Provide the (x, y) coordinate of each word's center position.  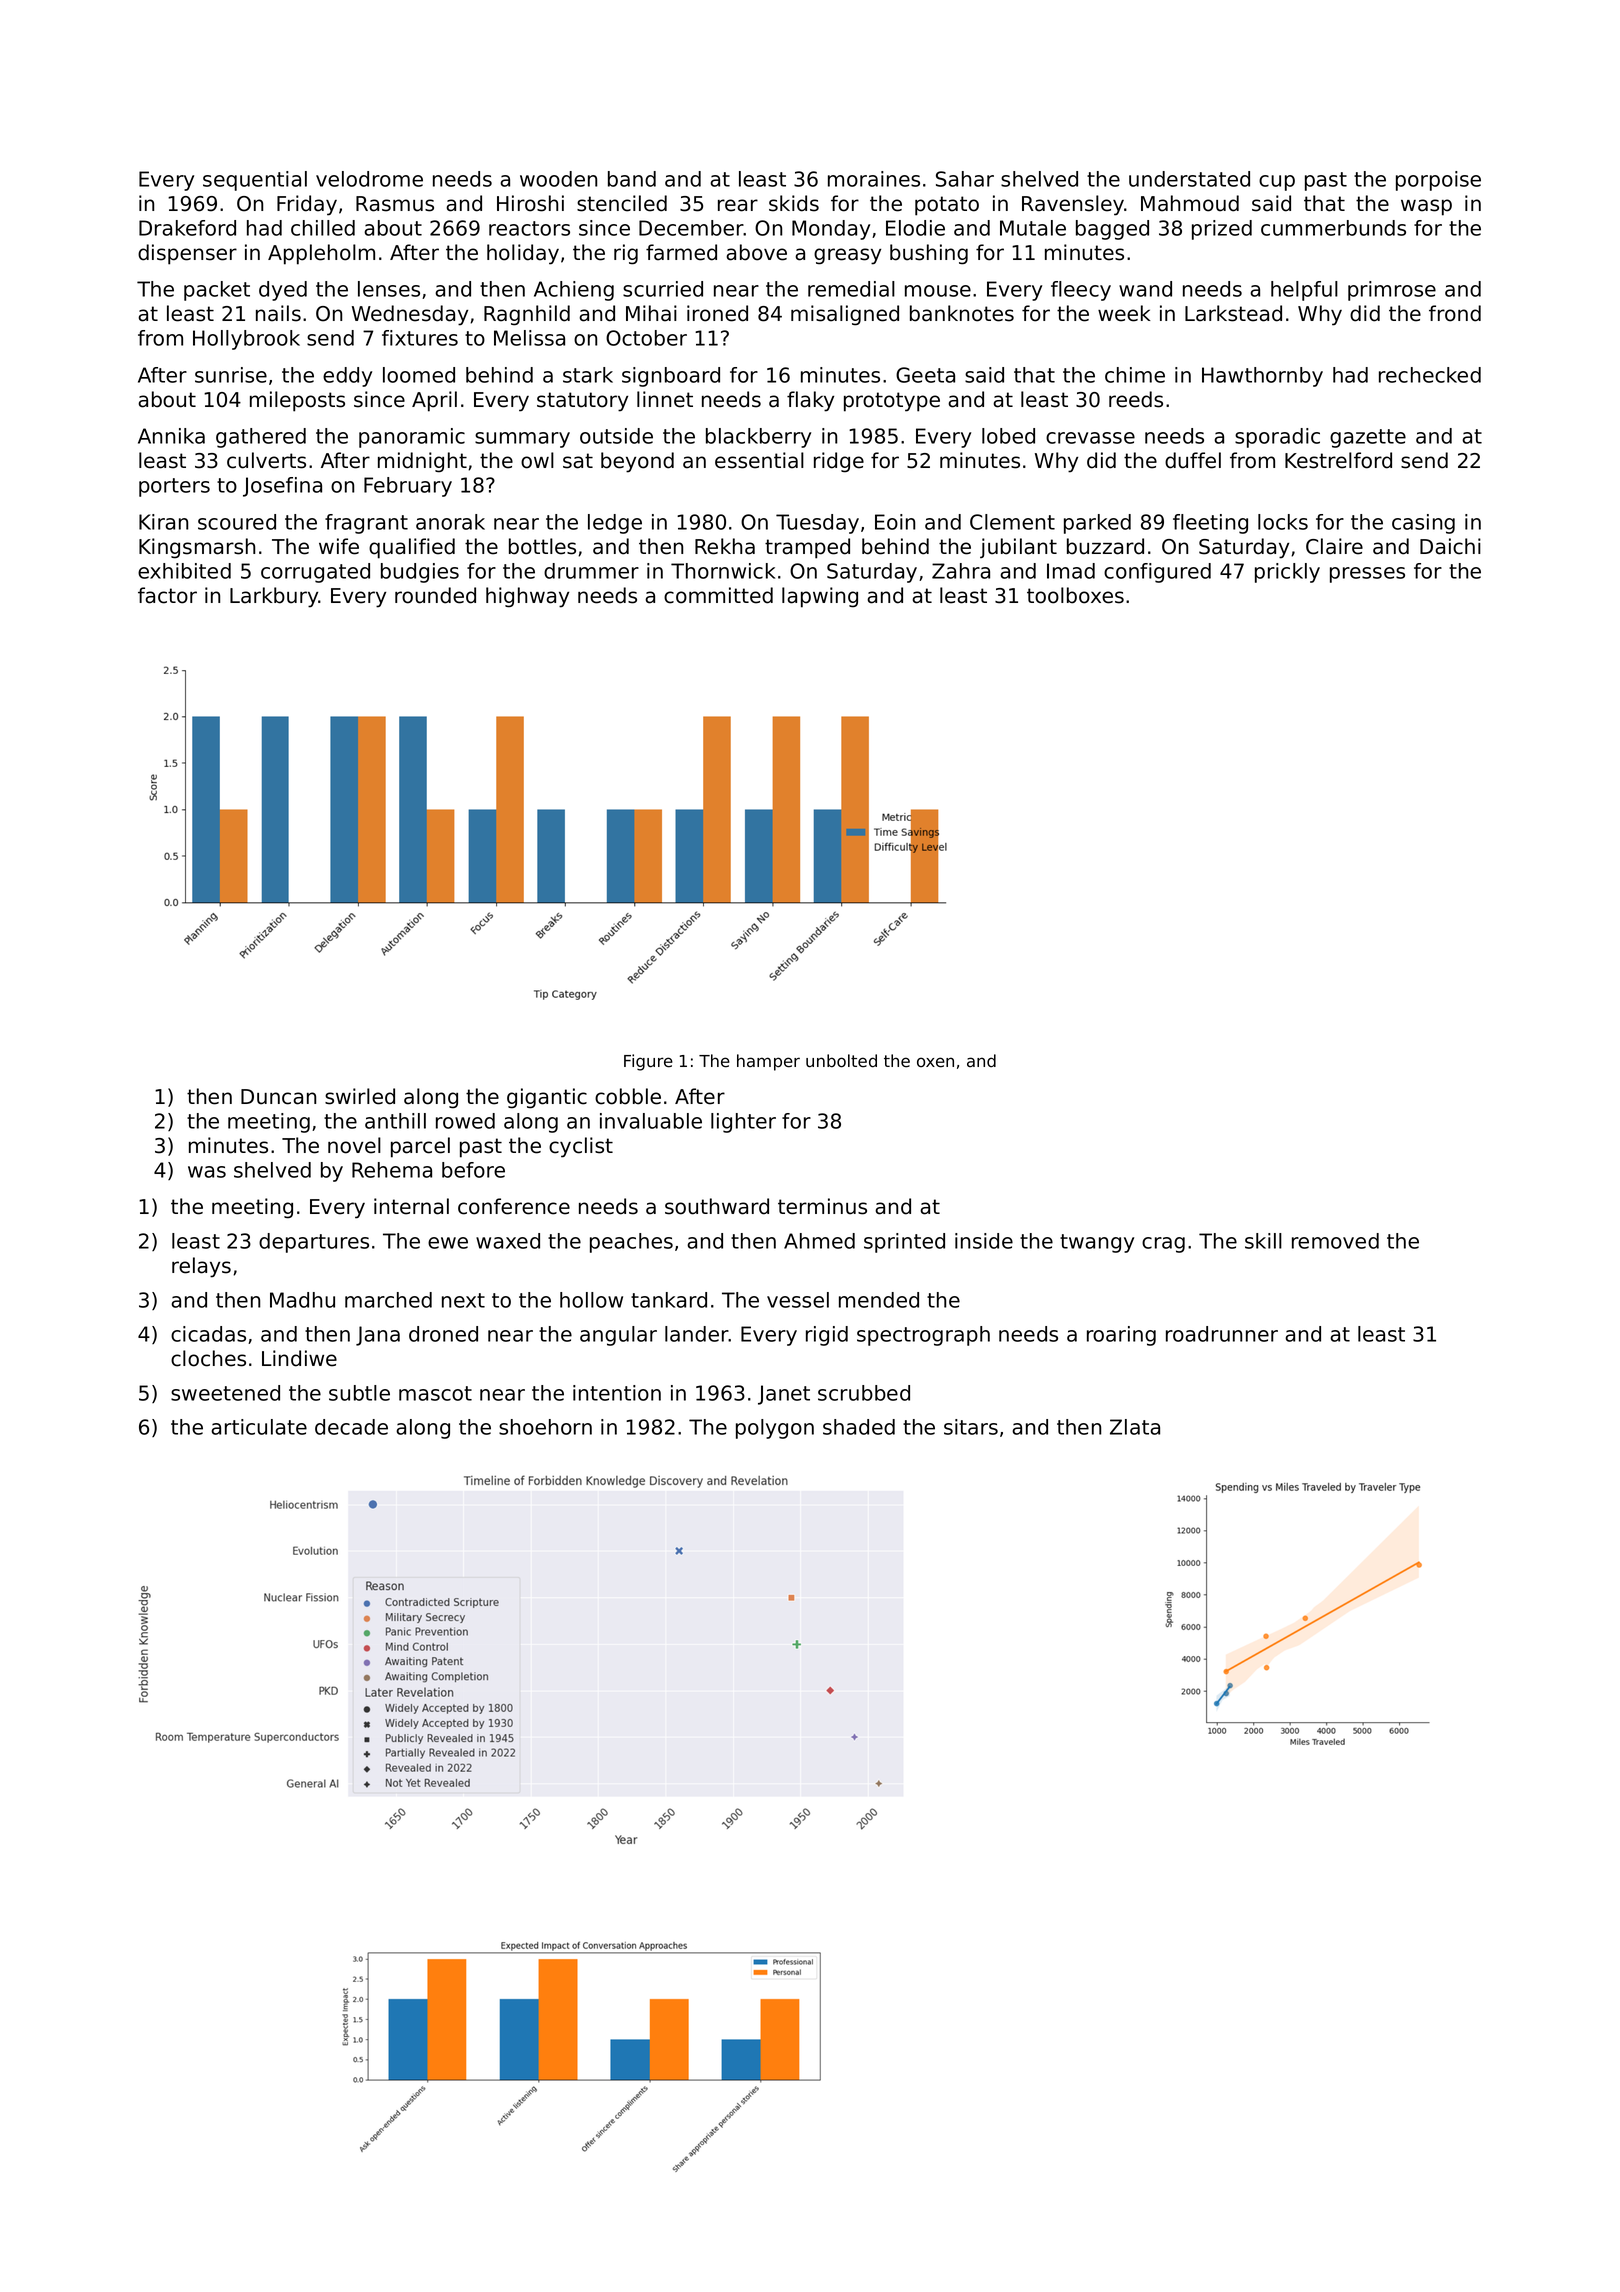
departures (314, 1243)
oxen (935, 1062)
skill (1263, 1241)
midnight (422, 462)
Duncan (278, 1097)
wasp (1426, 207)
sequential (255, 181)
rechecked (1430, 375)
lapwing (820, 597)
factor (167, 595)
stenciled (622, 203)
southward (717, 1206)
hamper (768, 1062)
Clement (1012, 522)
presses (1367, 575)
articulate (259, 1427)
